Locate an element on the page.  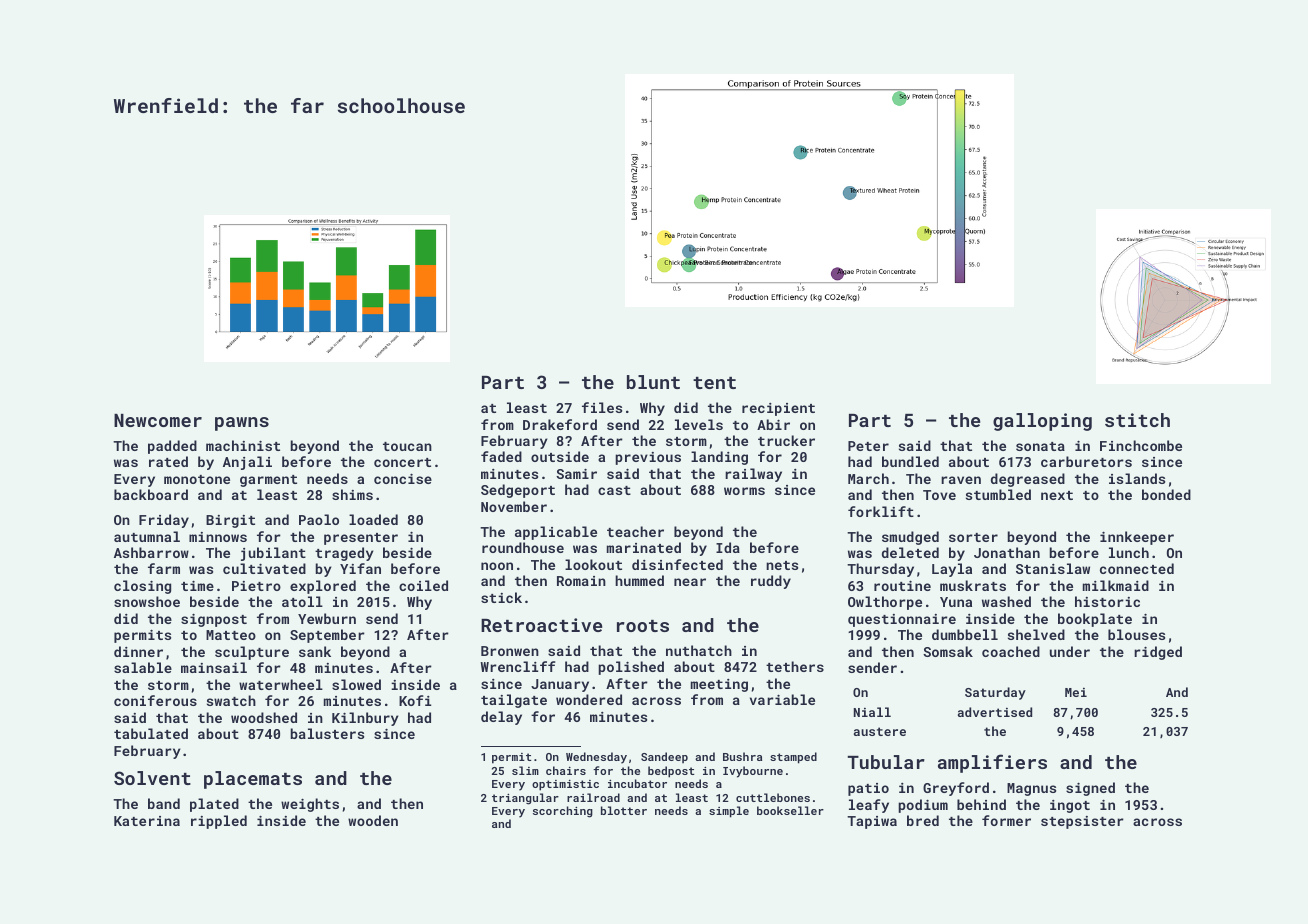
band is located at coordinates (164, 803).
